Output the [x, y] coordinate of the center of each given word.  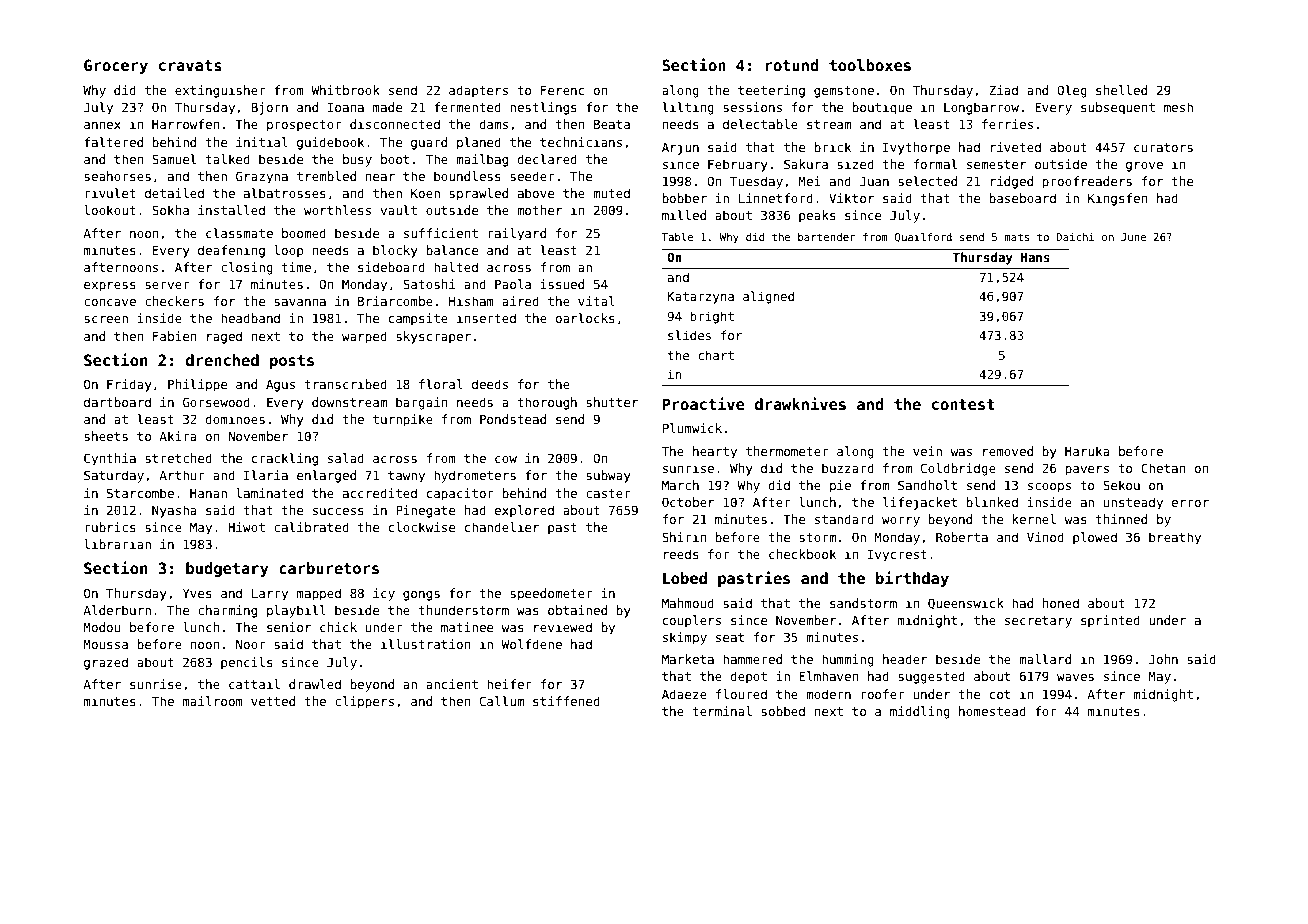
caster [608, 493]
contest [963, 404]
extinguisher [220, 91]
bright [712, 317]
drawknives [800, 403]
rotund [792, 65]
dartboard [117, 402]
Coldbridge [958, 469]
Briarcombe [395, 301]
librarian [117, 544]
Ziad [1003, 90]
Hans [1035, 257]
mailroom [213, 701]
